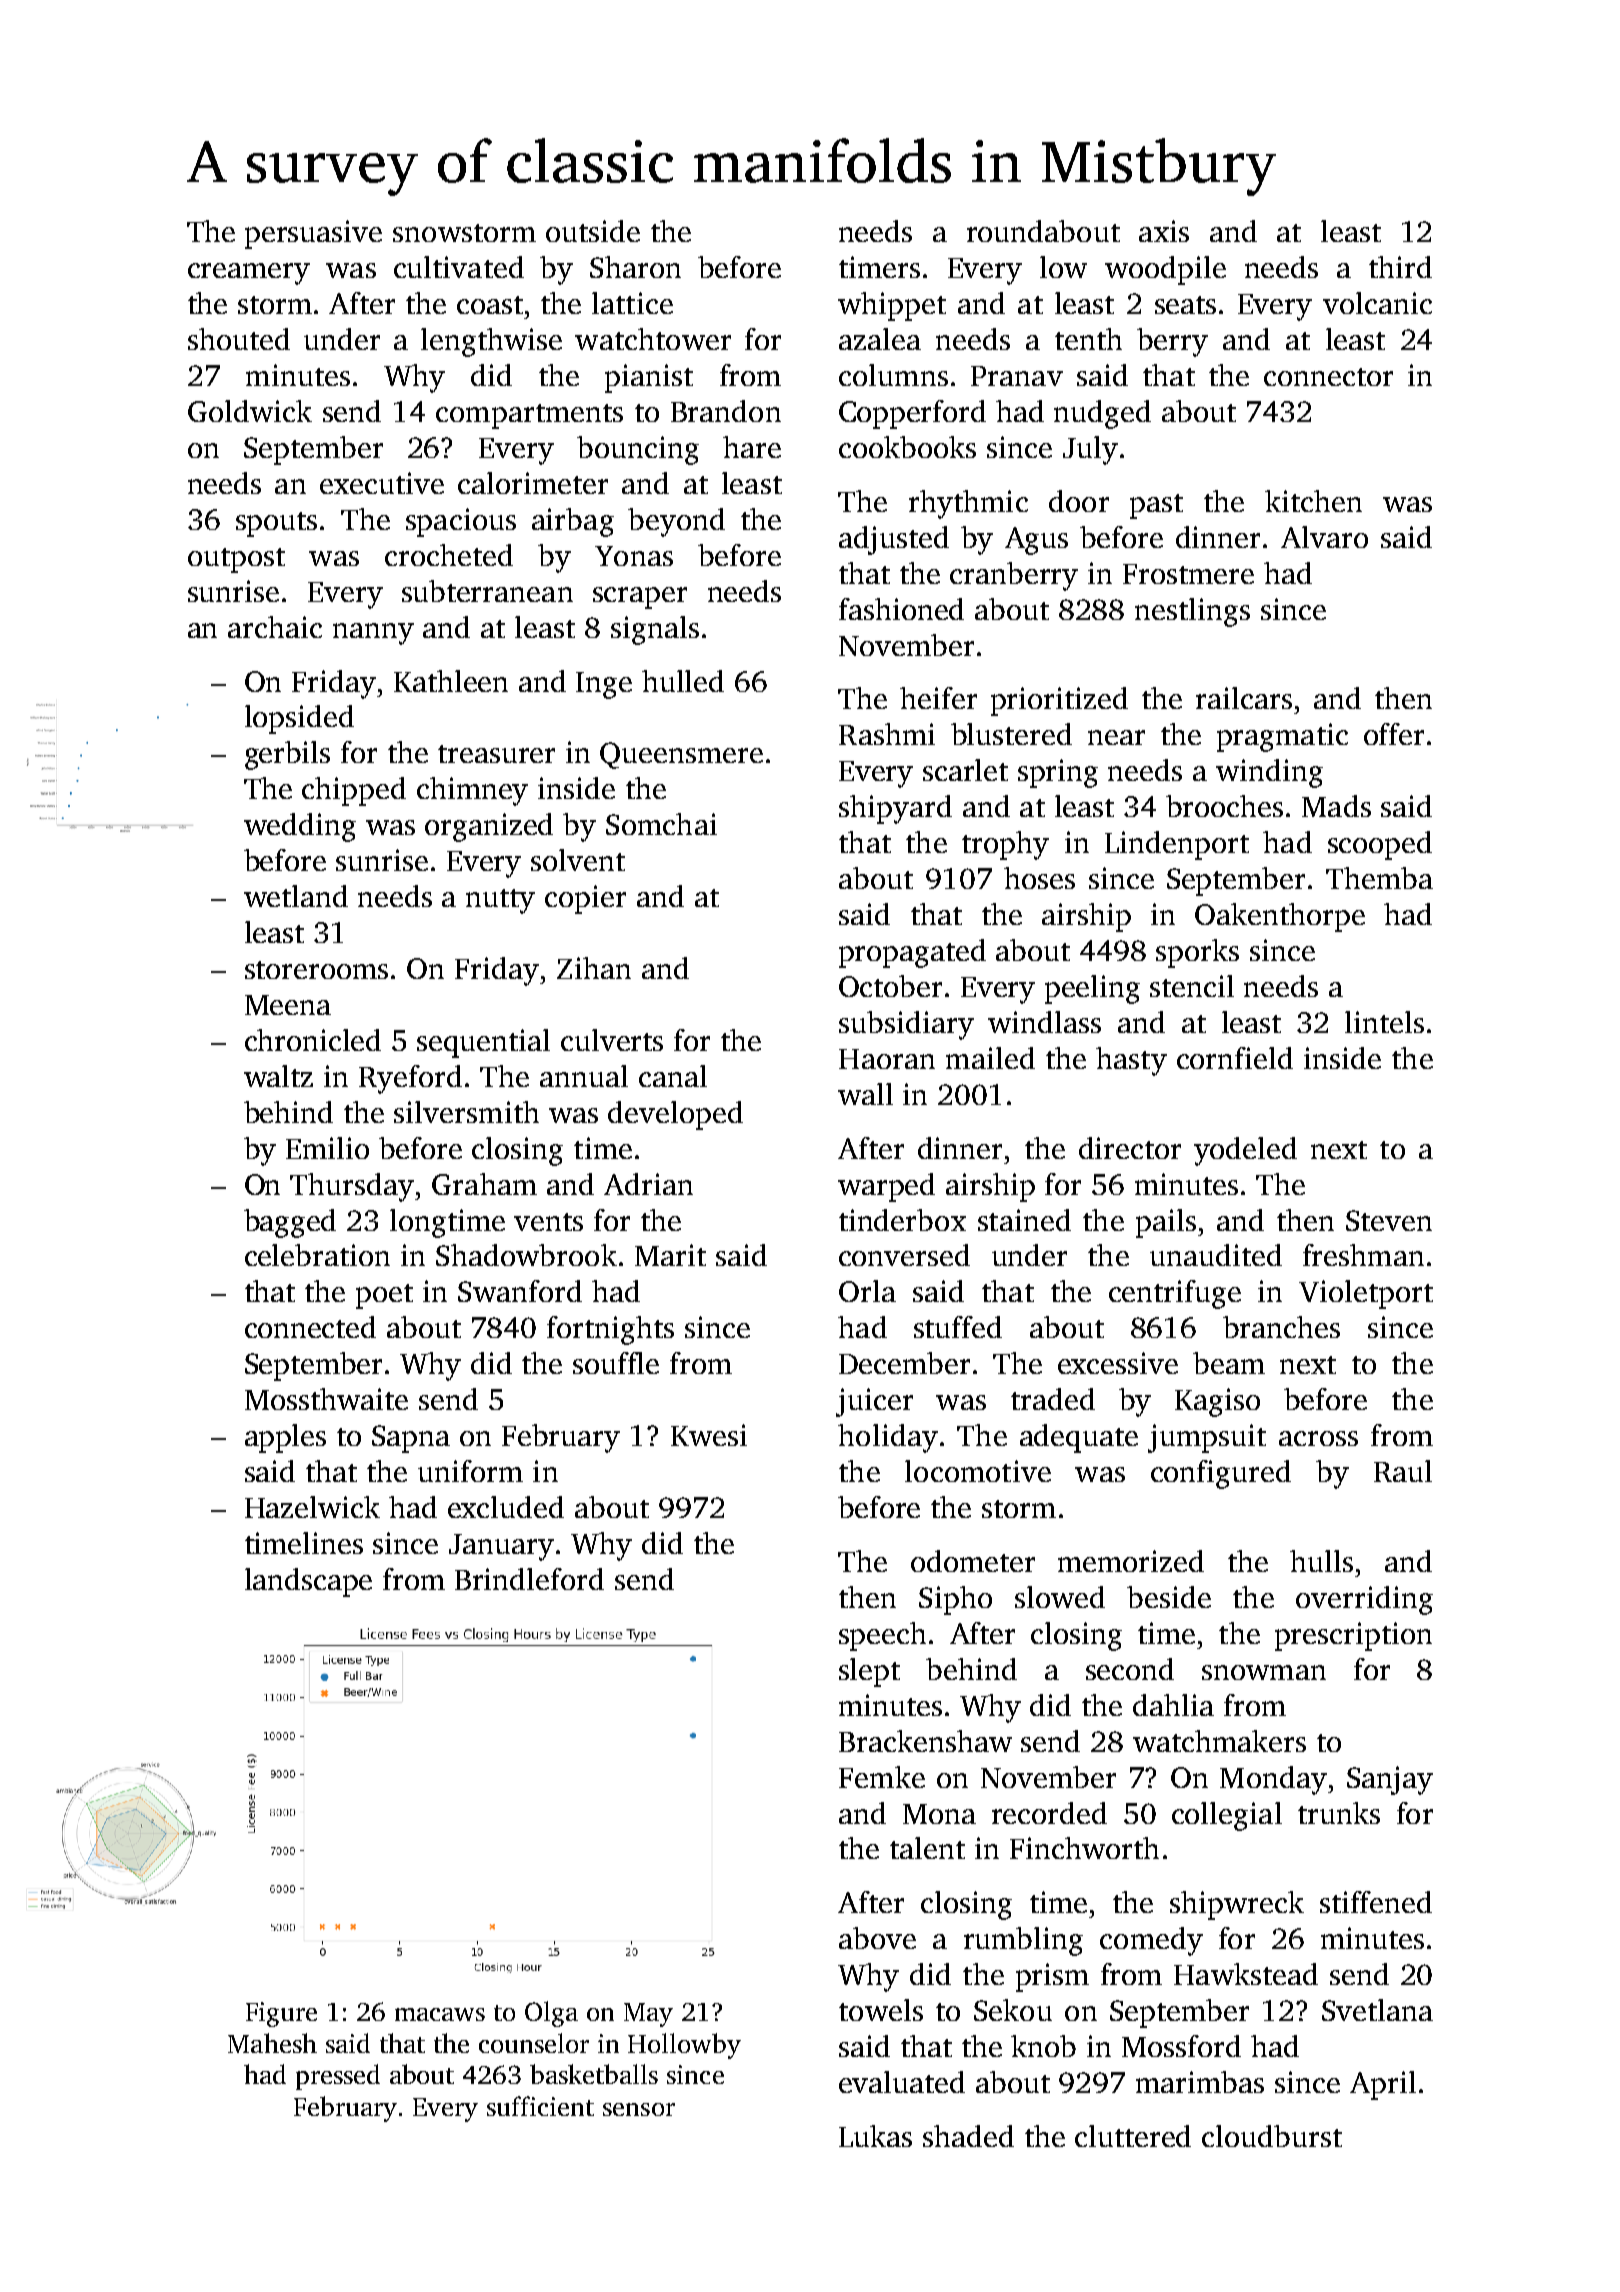 Image resolution: width=1620 pixels, height=2292 pixels. I want to click on Themba, so click(1379, 878).
